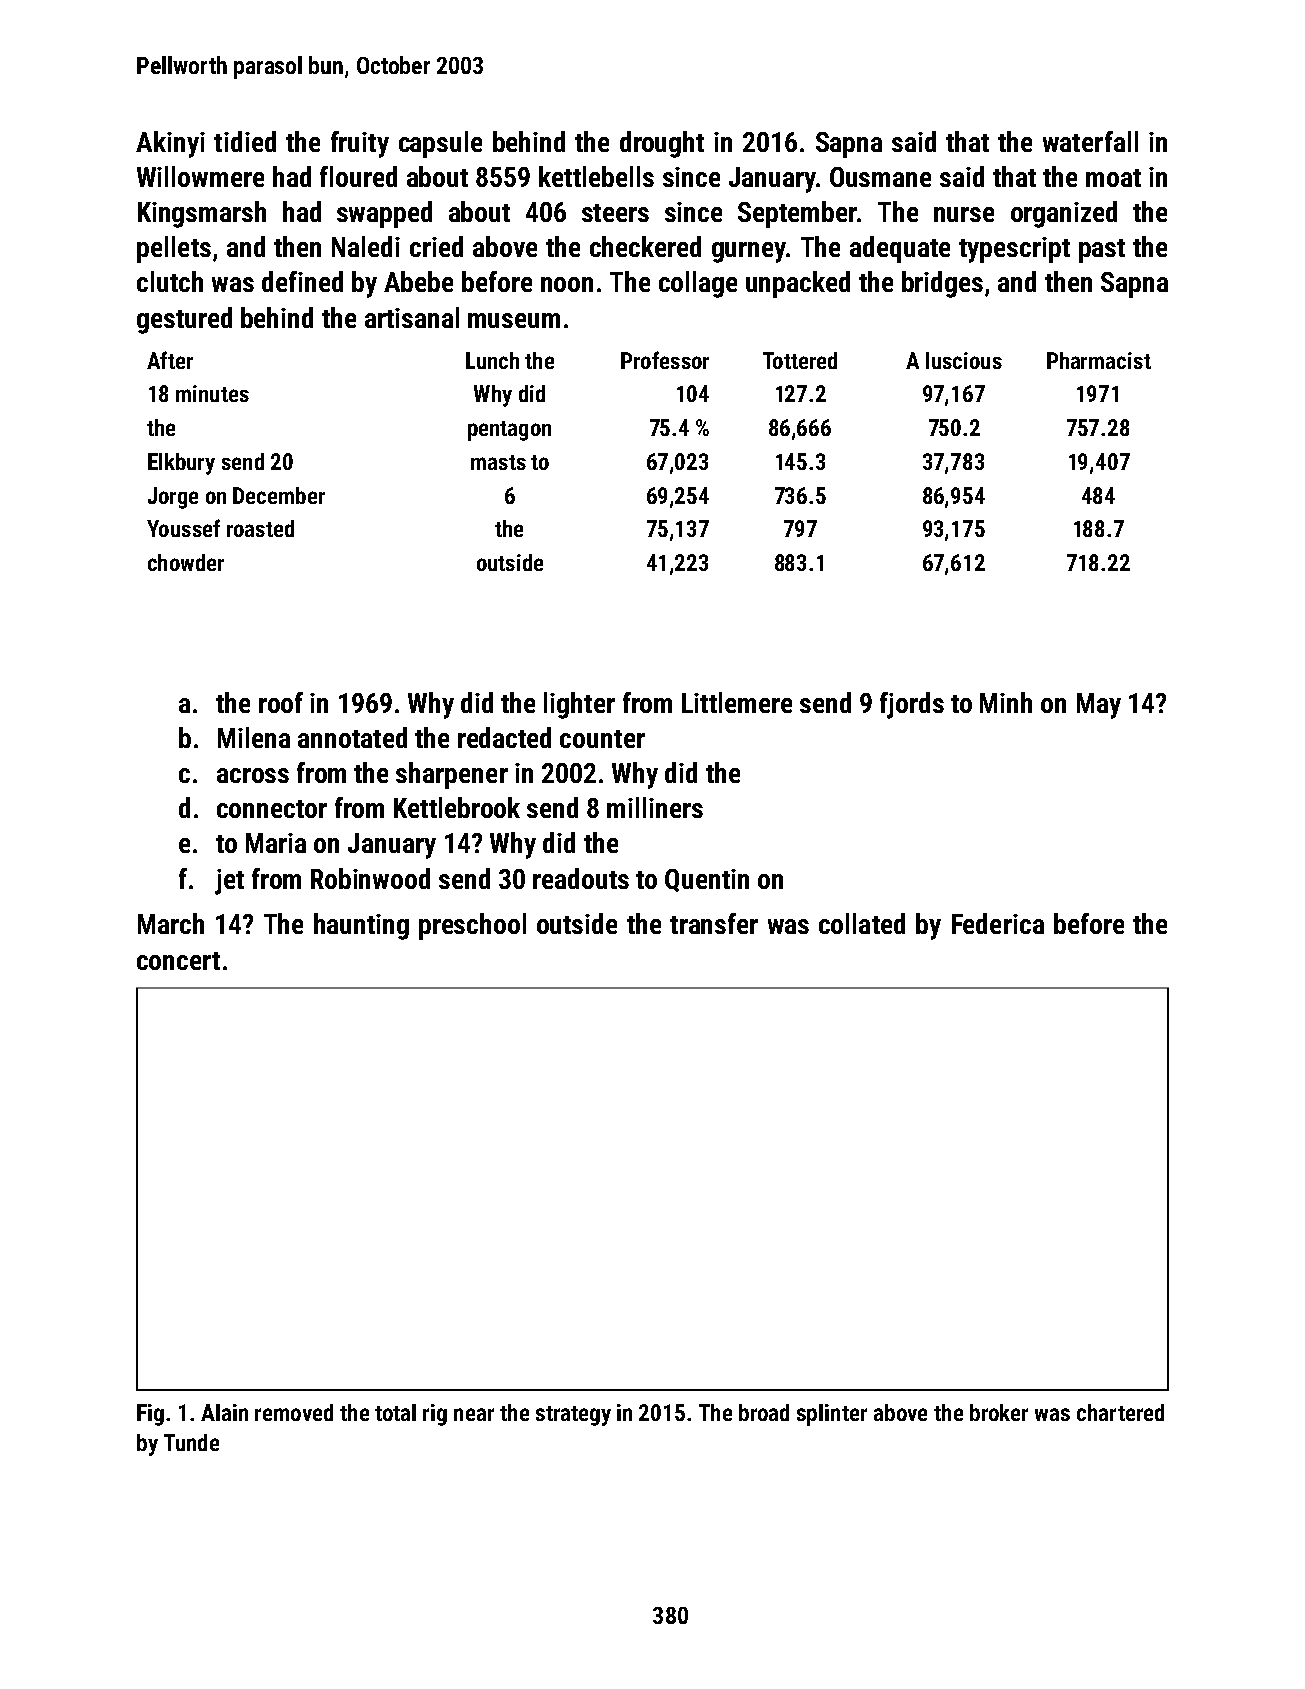 The height and width of the page is (1689, 1305). I want to click on Federica, so click(998, 923).
